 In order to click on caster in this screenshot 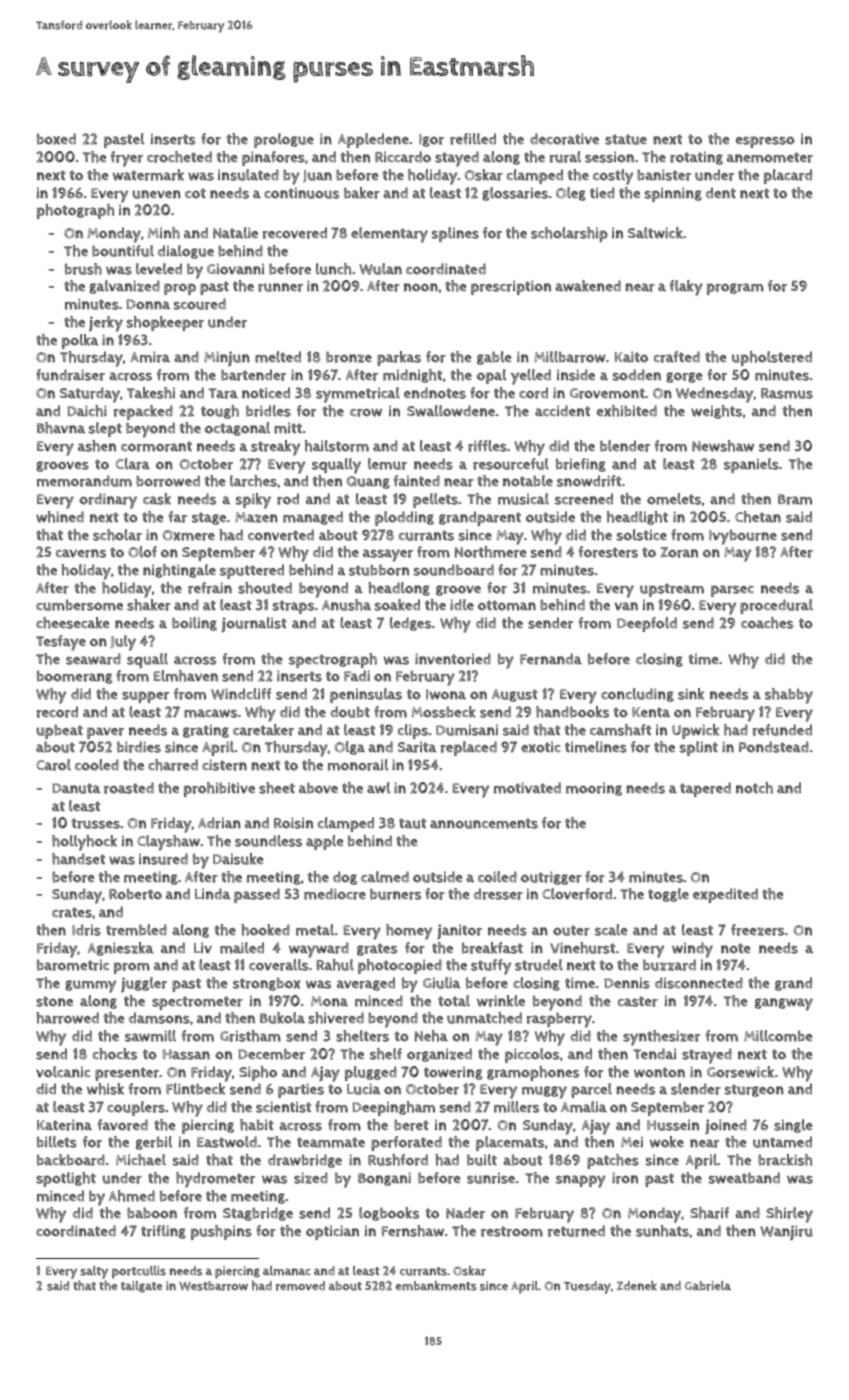, I will do `click(638, 1001)`.
